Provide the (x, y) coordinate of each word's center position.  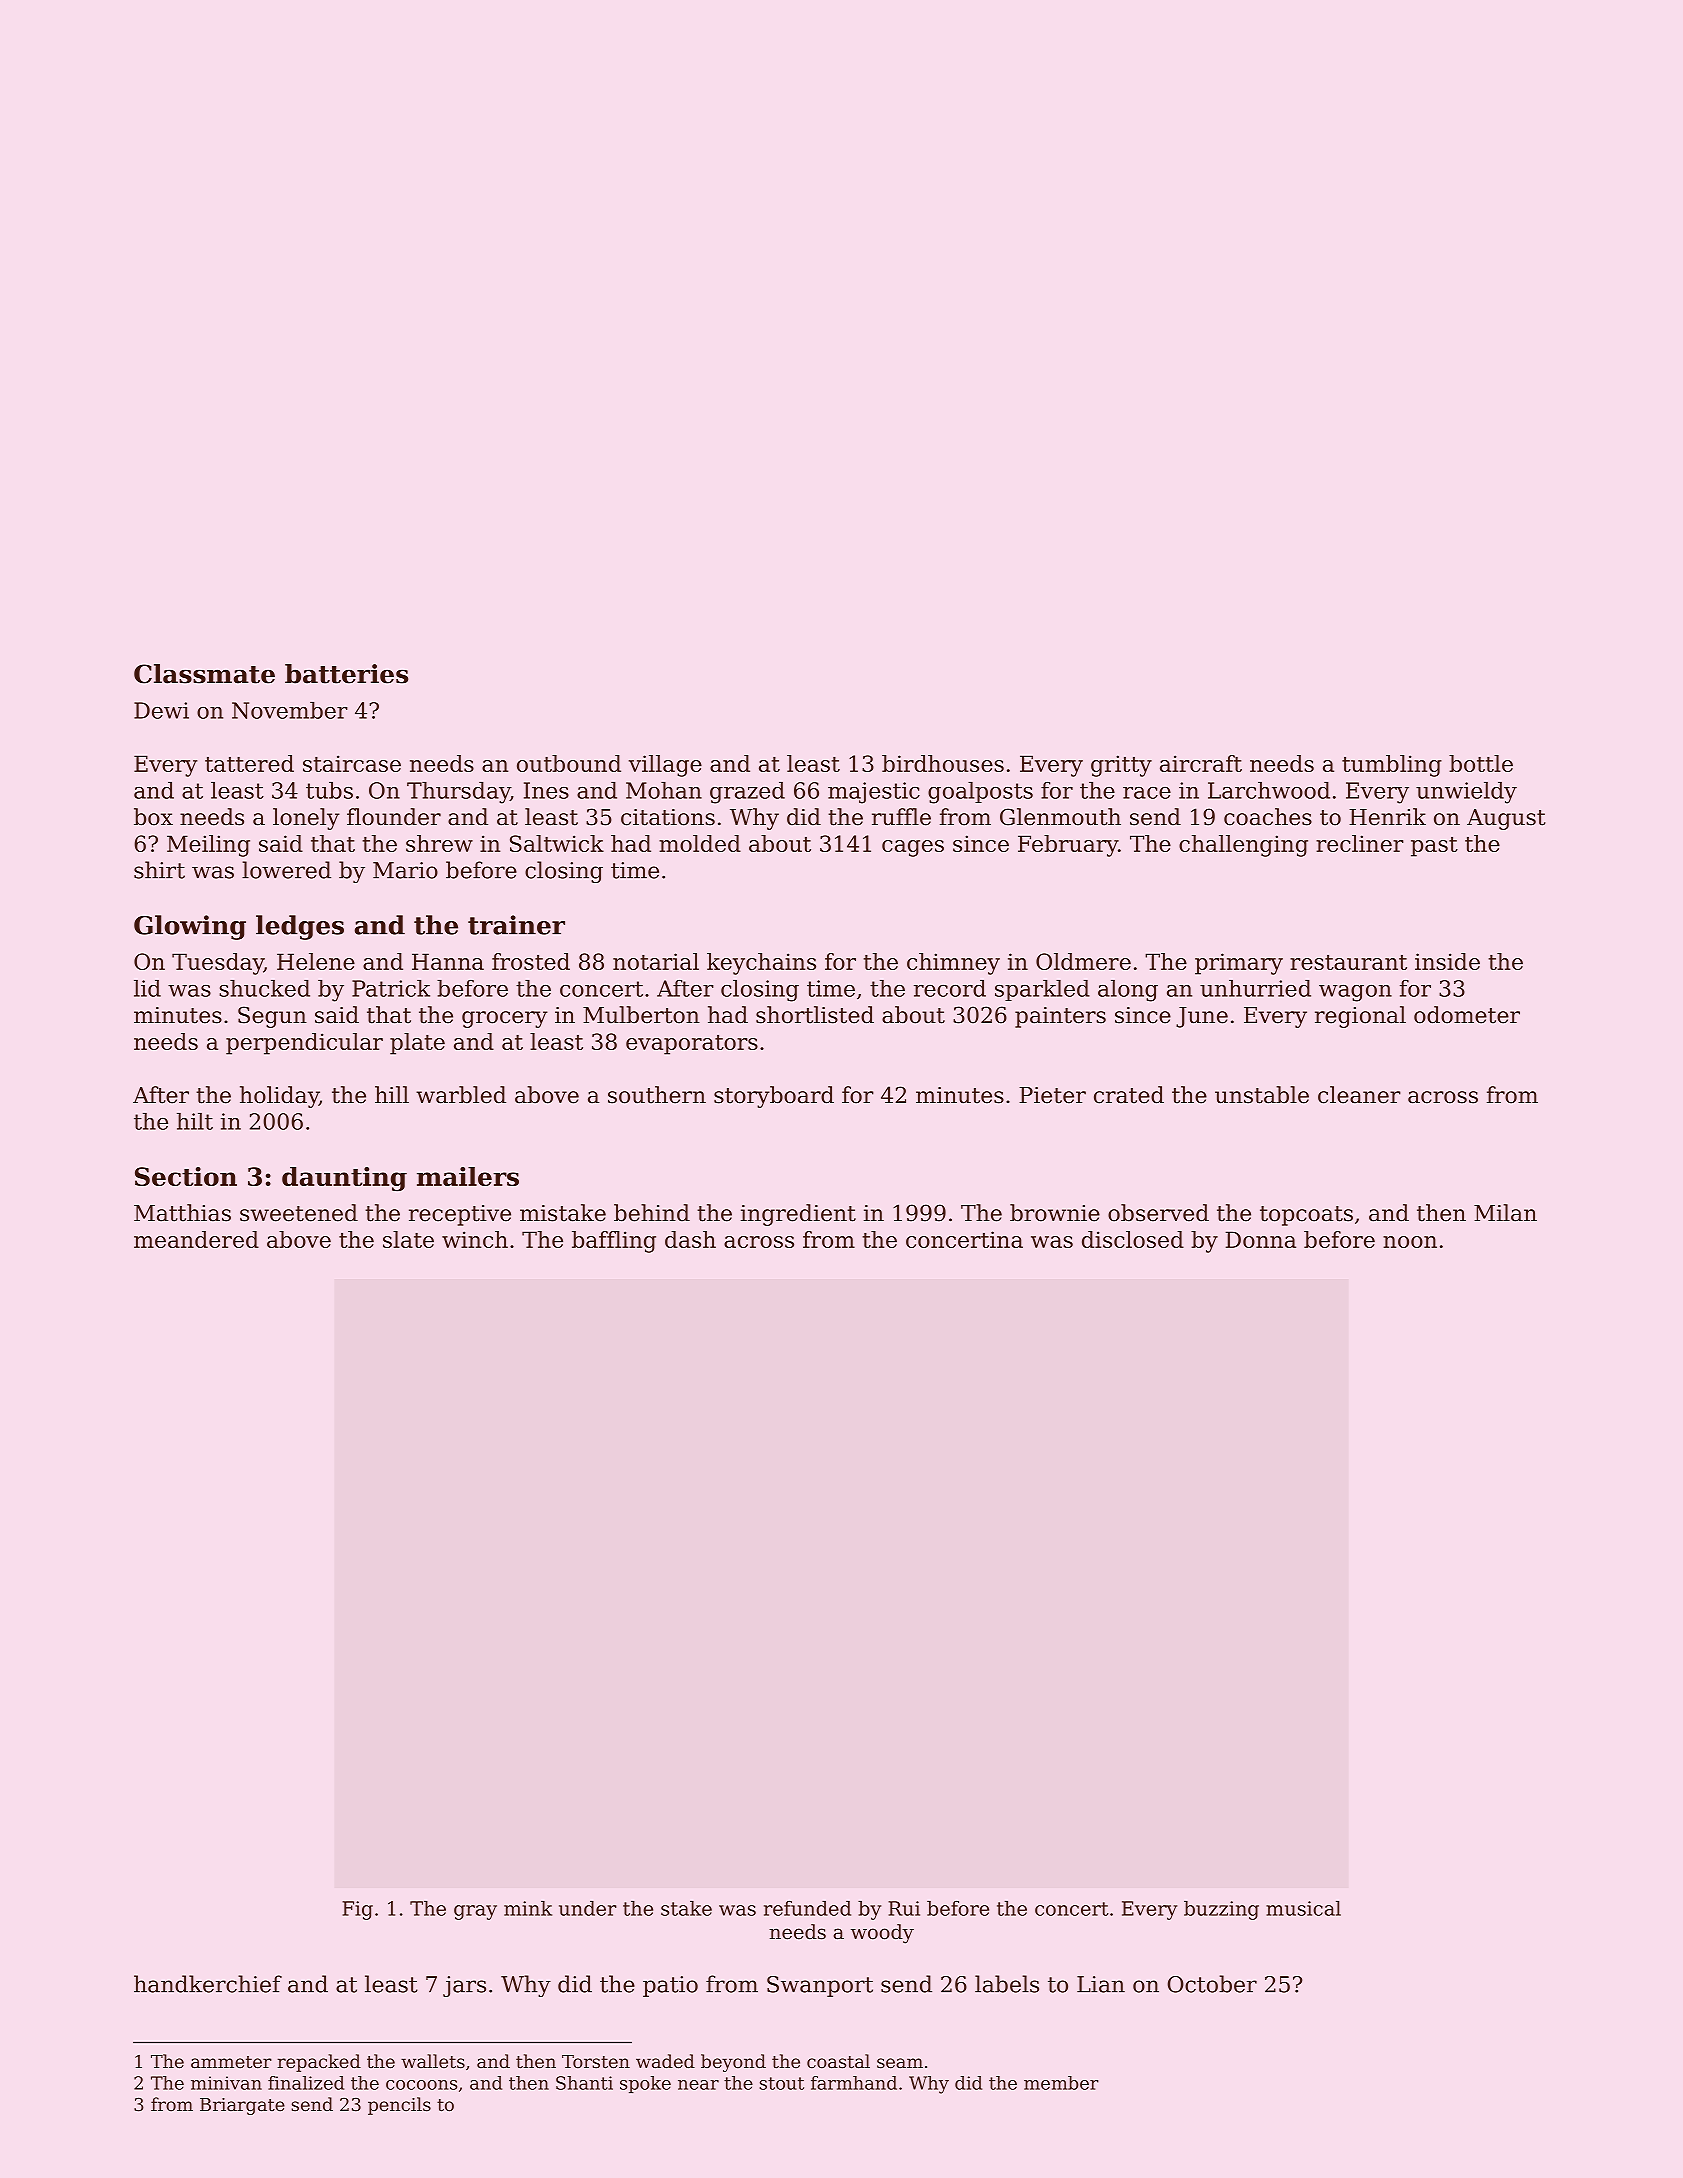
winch (475, 1239)
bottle (1481, 763)
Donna (1261, 1239)
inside (1447, 961)
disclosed (1133, 1239)
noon (1410, 1242)
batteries (346, 674)
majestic (874, 793)
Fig (357, 1910)
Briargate (242, 2106)
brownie (1055, 1213)
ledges (300, 927)
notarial (656, 961)
